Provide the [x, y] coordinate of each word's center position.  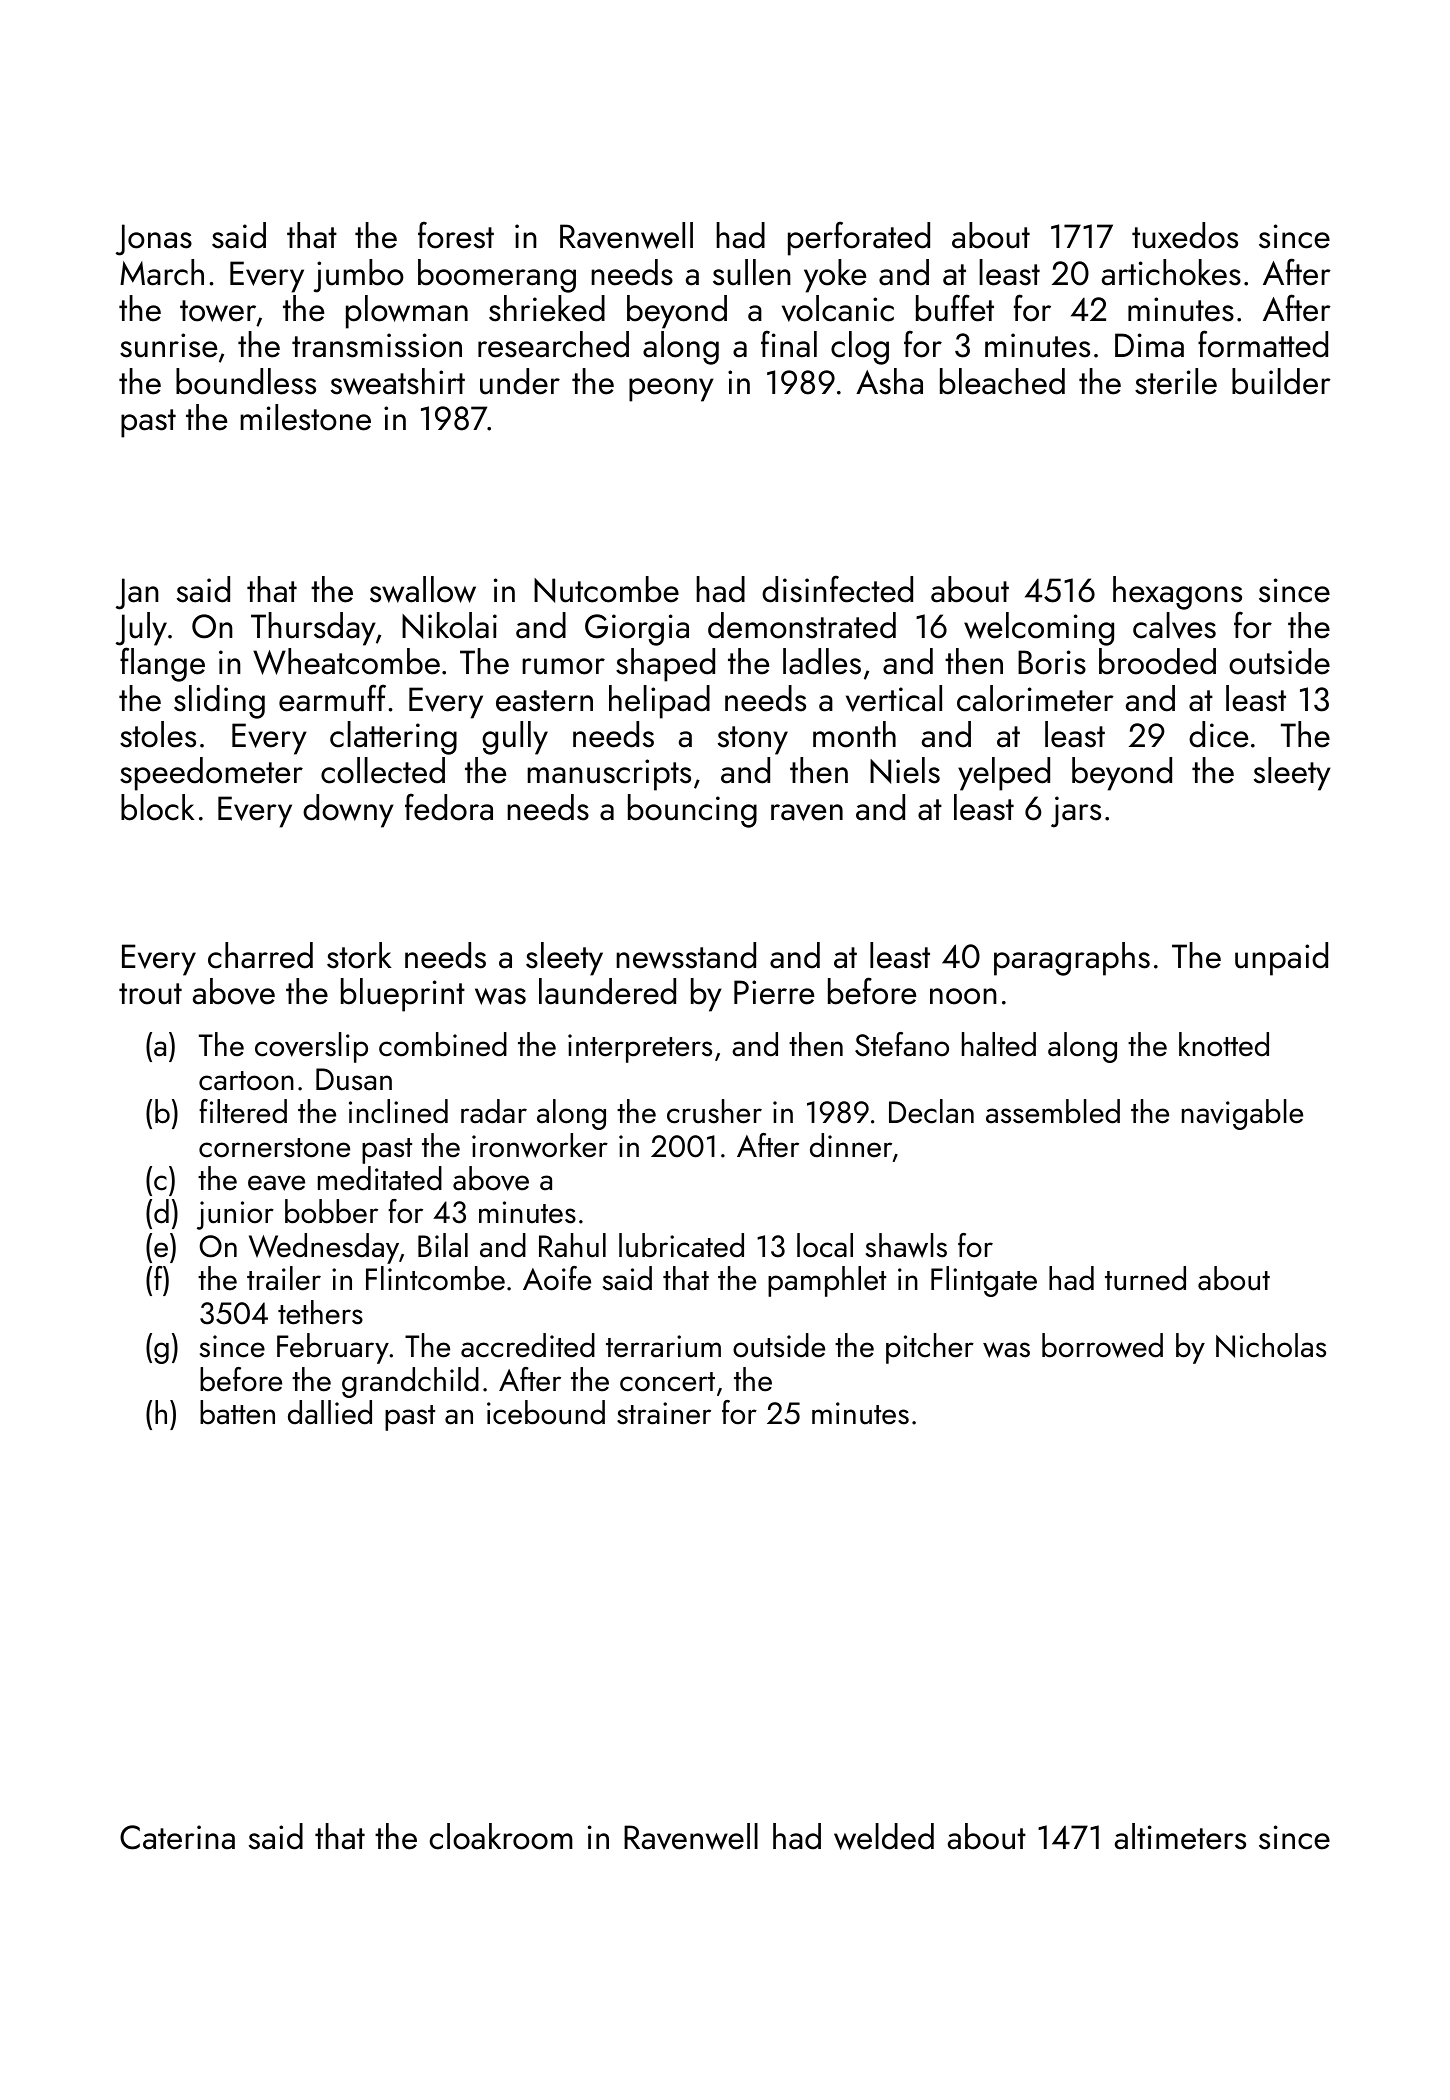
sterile [1176, 381]
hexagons [1177, 593]
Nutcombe [606, 589]
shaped [665, 665]
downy [348, 811]
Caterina [177, 1837]
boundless [246, 381]
